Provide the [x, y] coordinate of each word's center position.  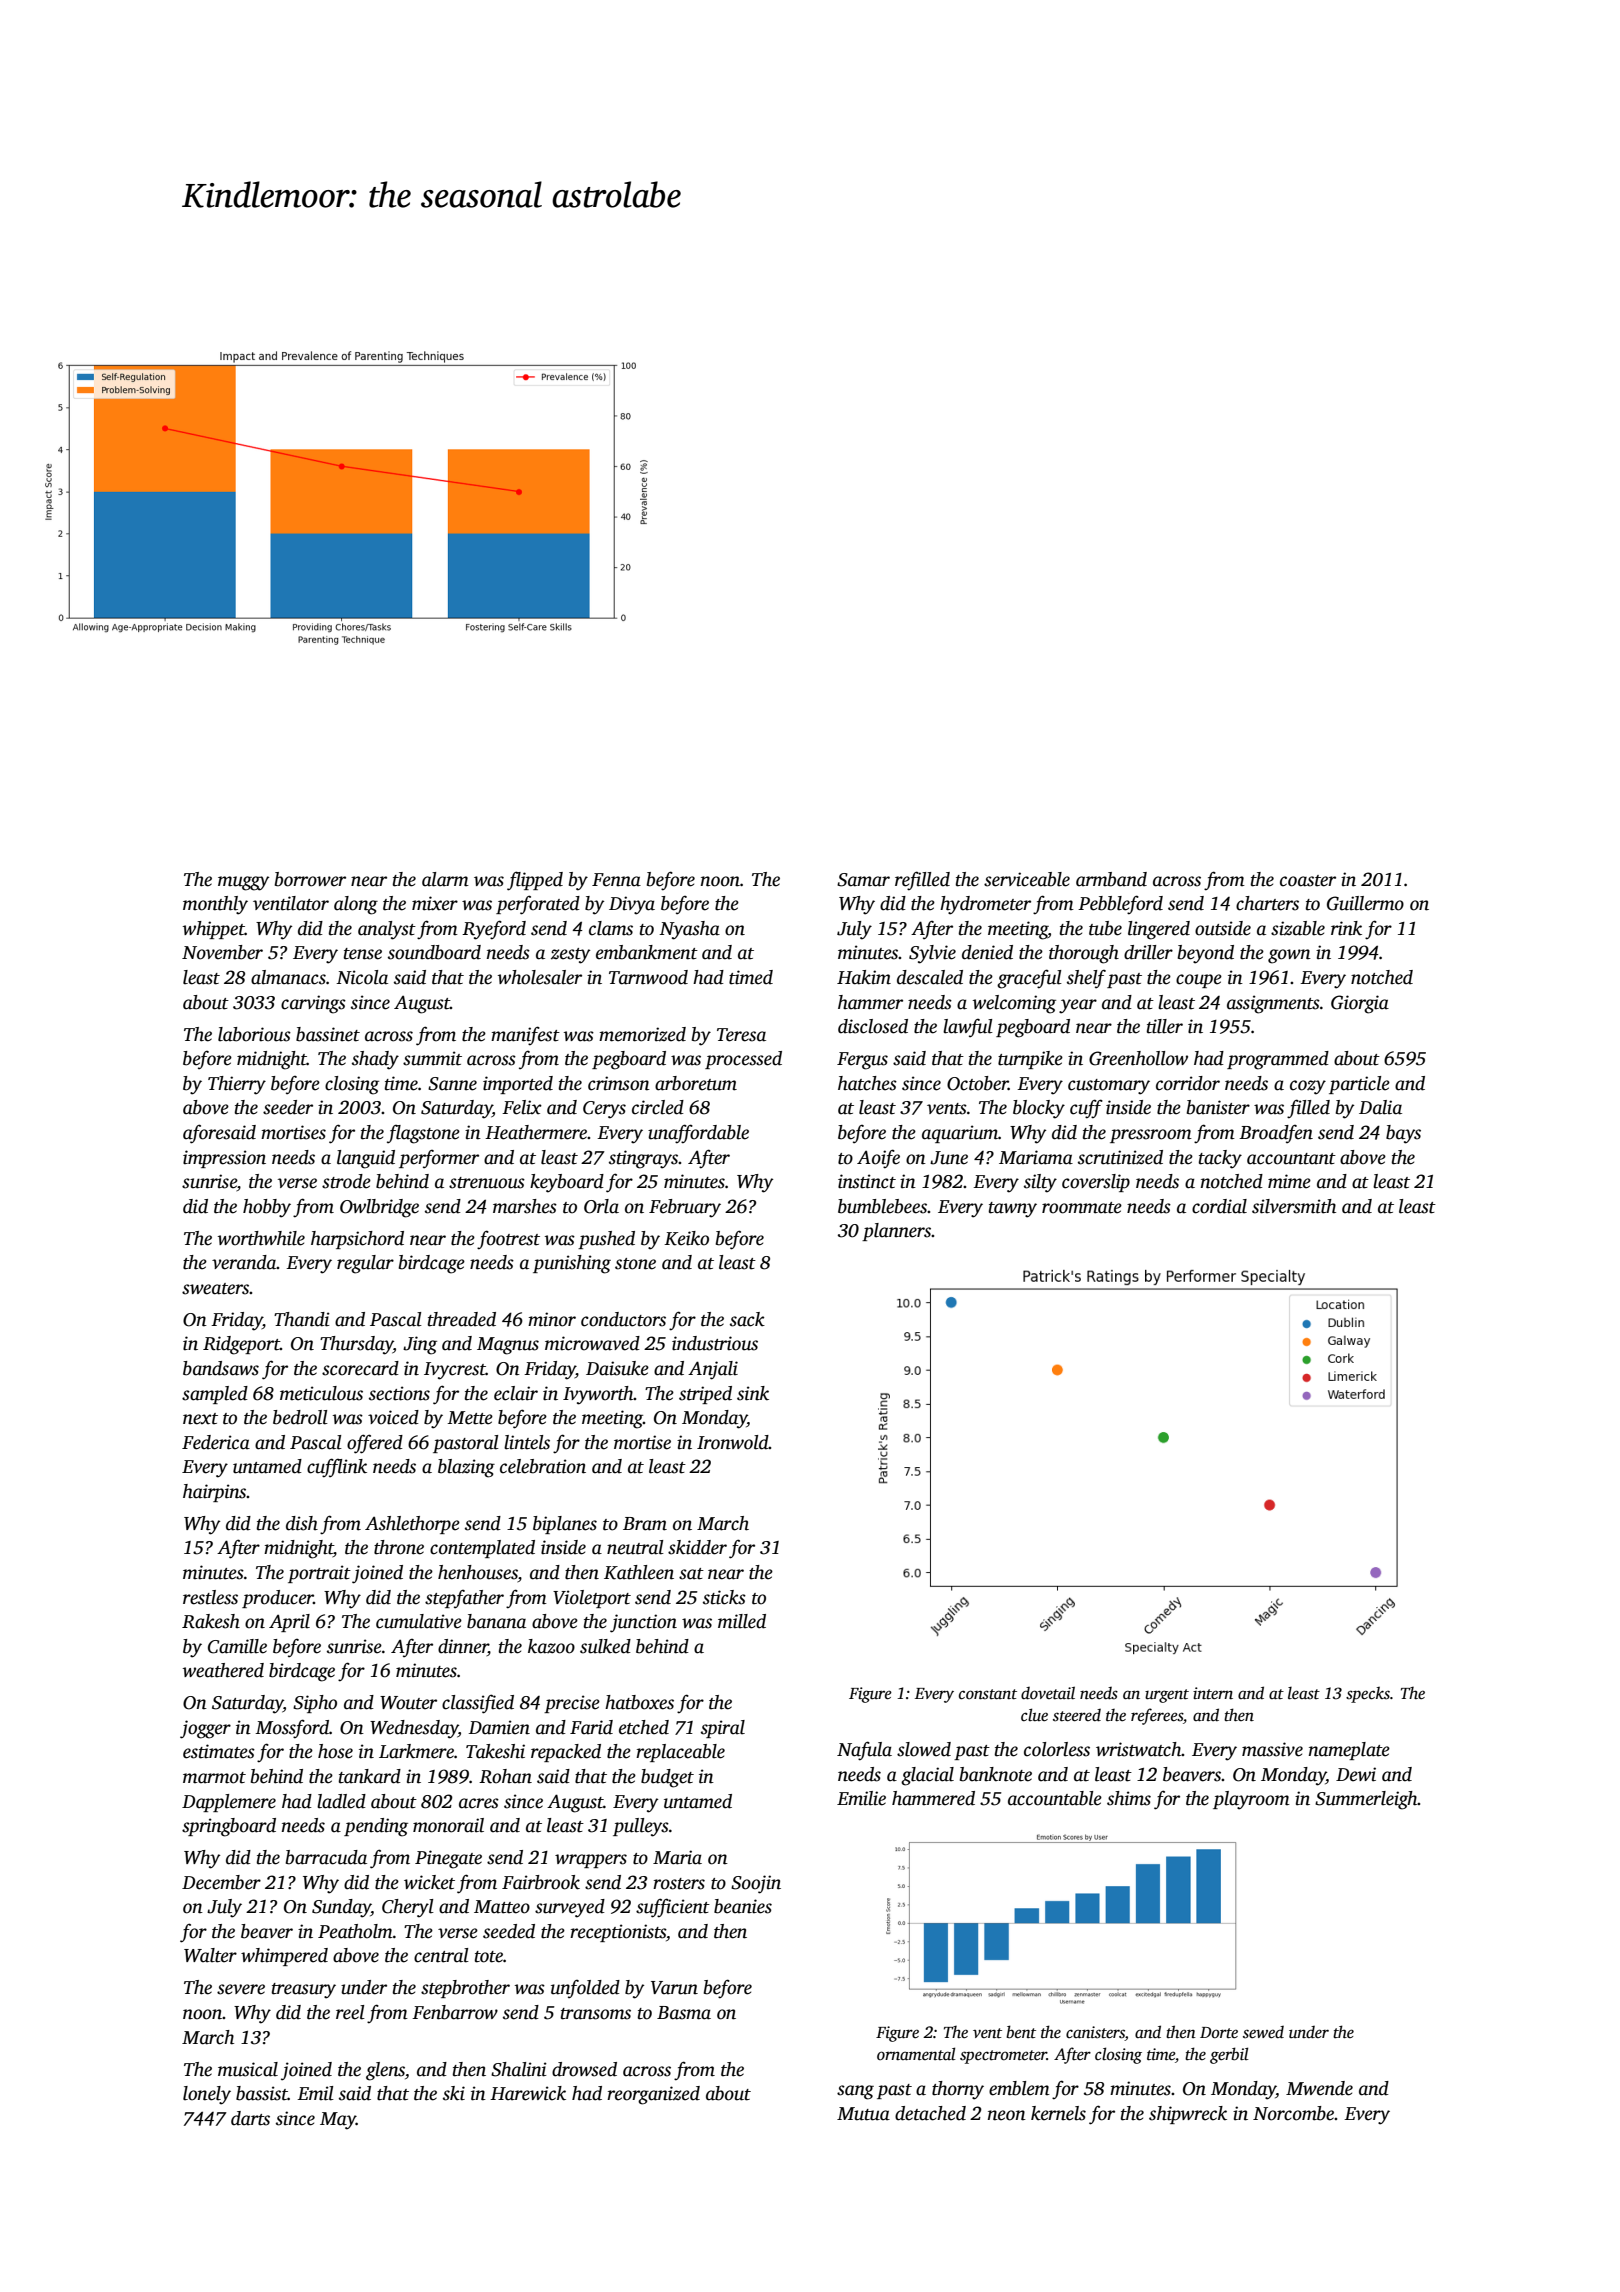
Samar [863, 880]
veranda [244, 1262]
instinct [867, 1181]
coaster [1308, 881]
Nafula [864, 1751]
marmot [214, 1778]
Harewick [528, 2093]
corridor [1188, 1083]
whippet [214, 930]
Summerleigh [1366, 1800]
